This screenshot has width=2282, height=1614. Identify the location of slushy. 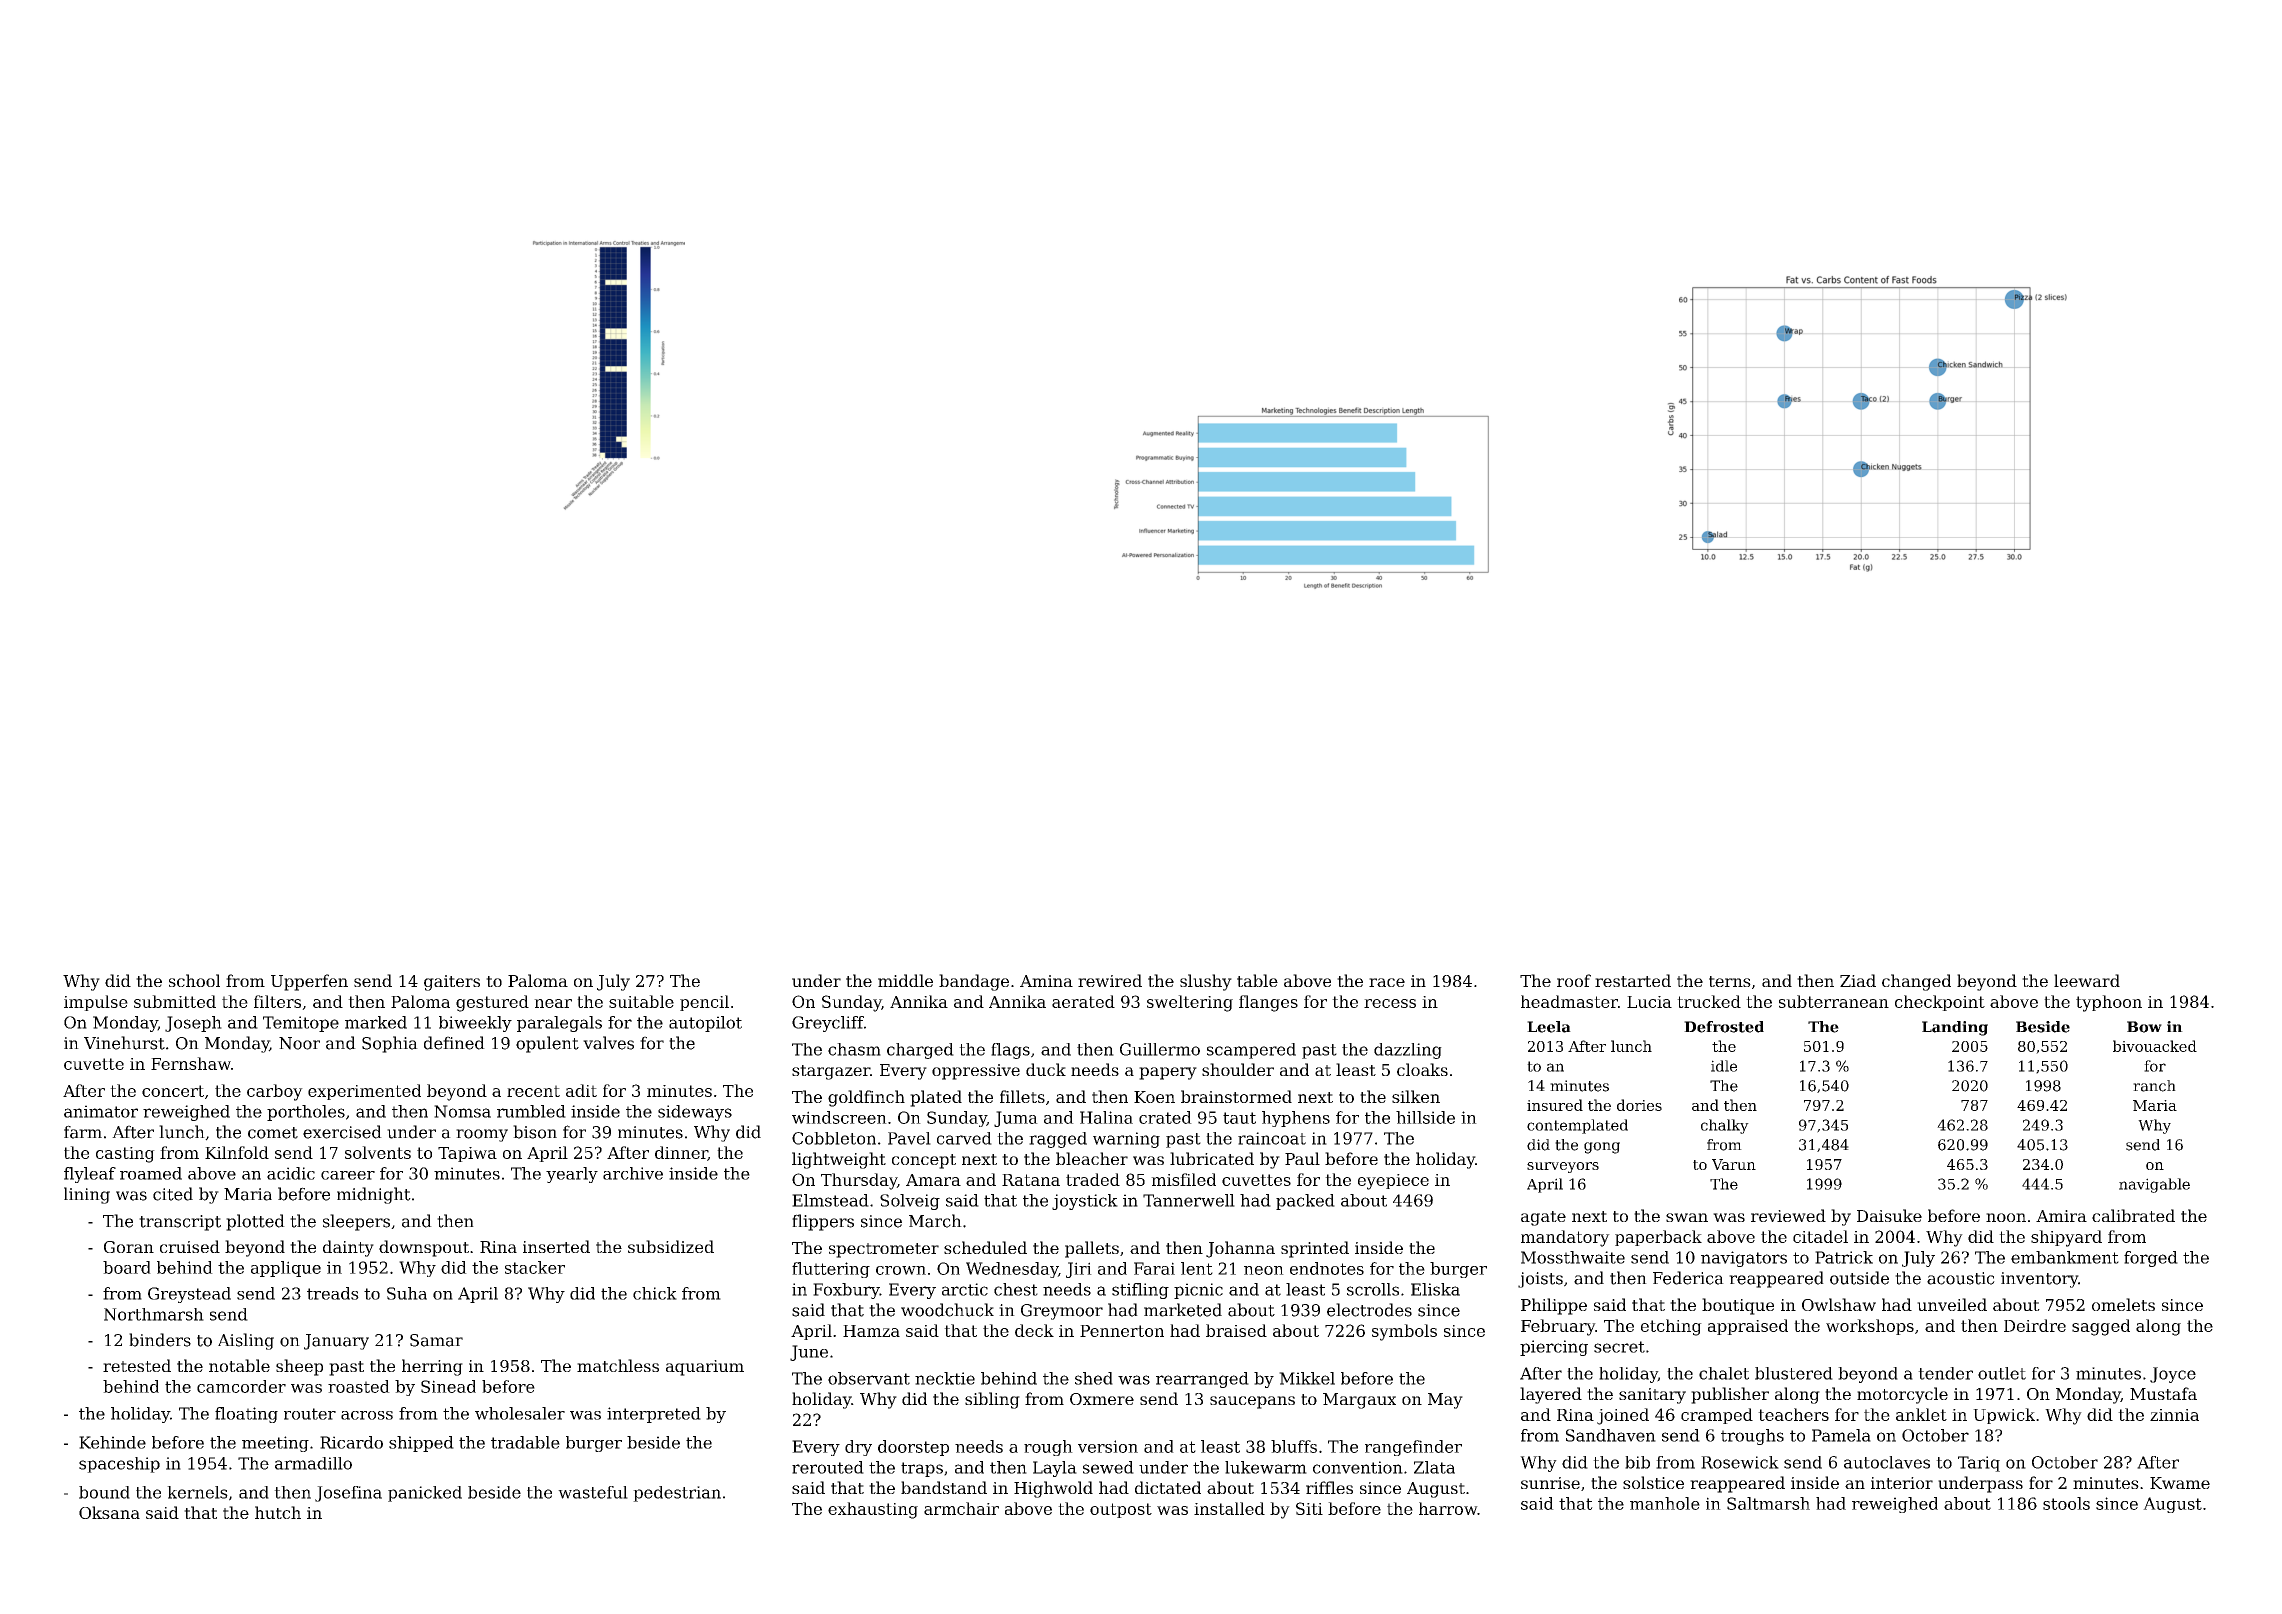
(1206, 982).
